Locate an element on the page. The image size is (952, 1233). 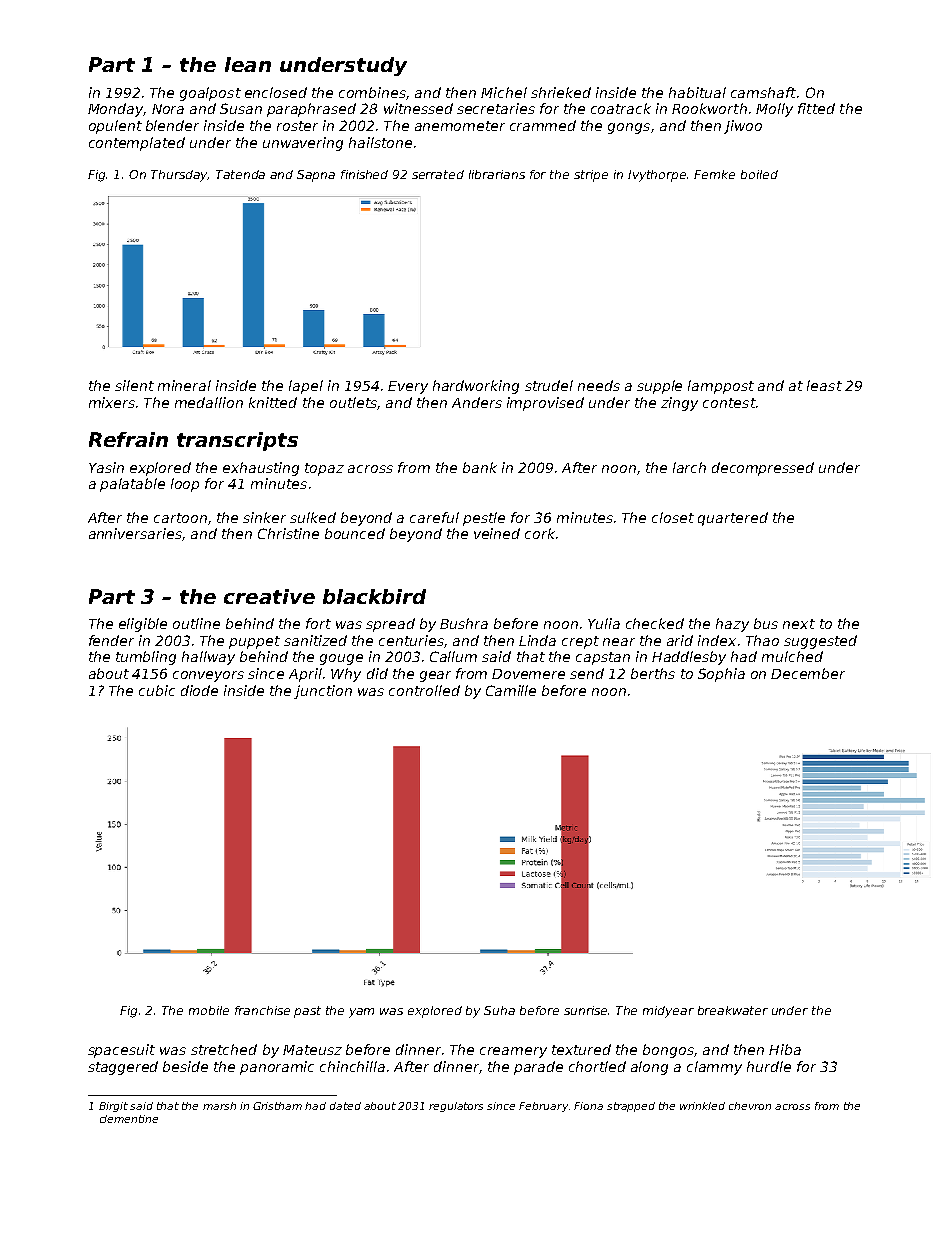
roster is located at coordinates (297, 126).
